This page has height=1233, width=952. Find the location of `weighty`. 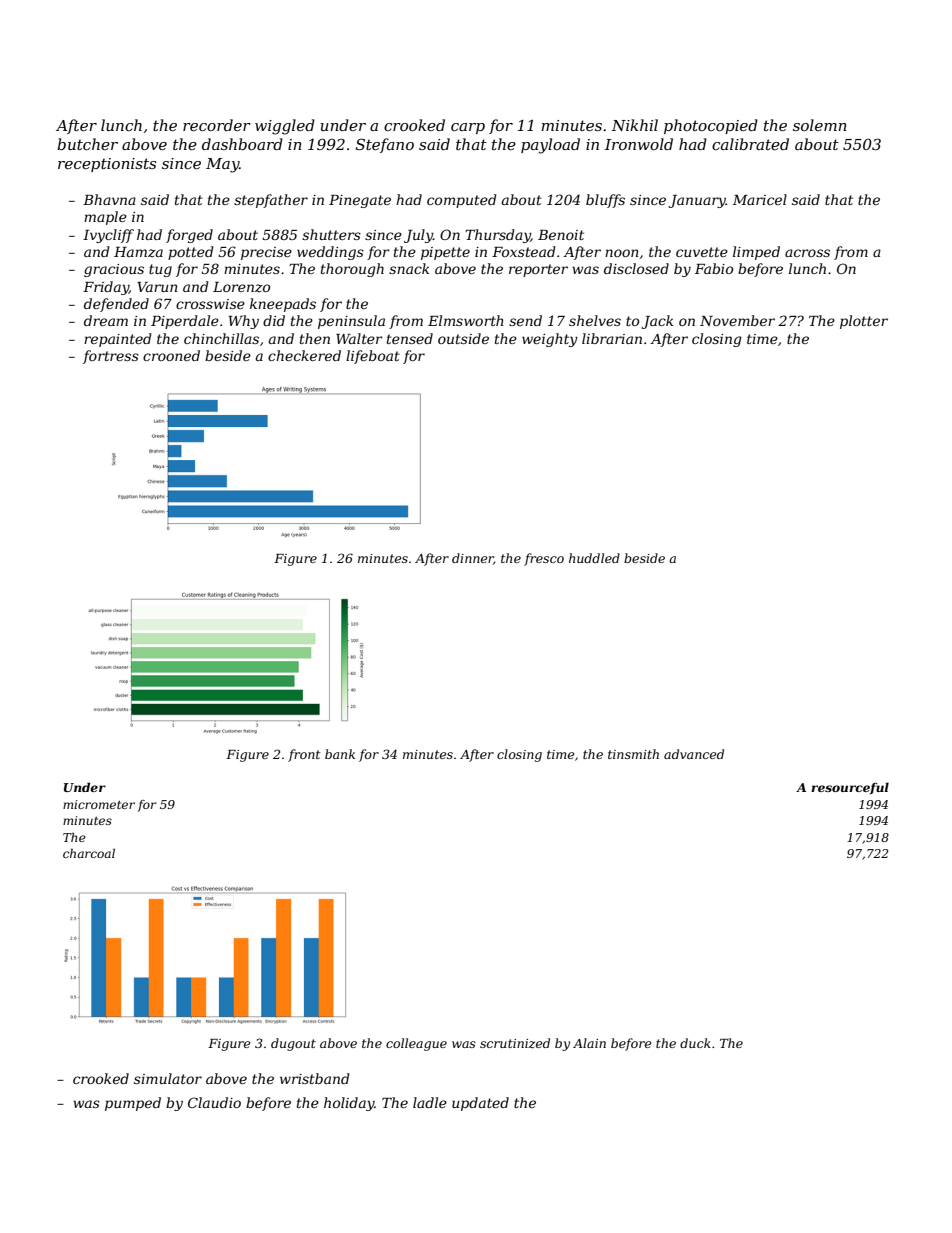

weighty is located at coordinates (550, 340).
